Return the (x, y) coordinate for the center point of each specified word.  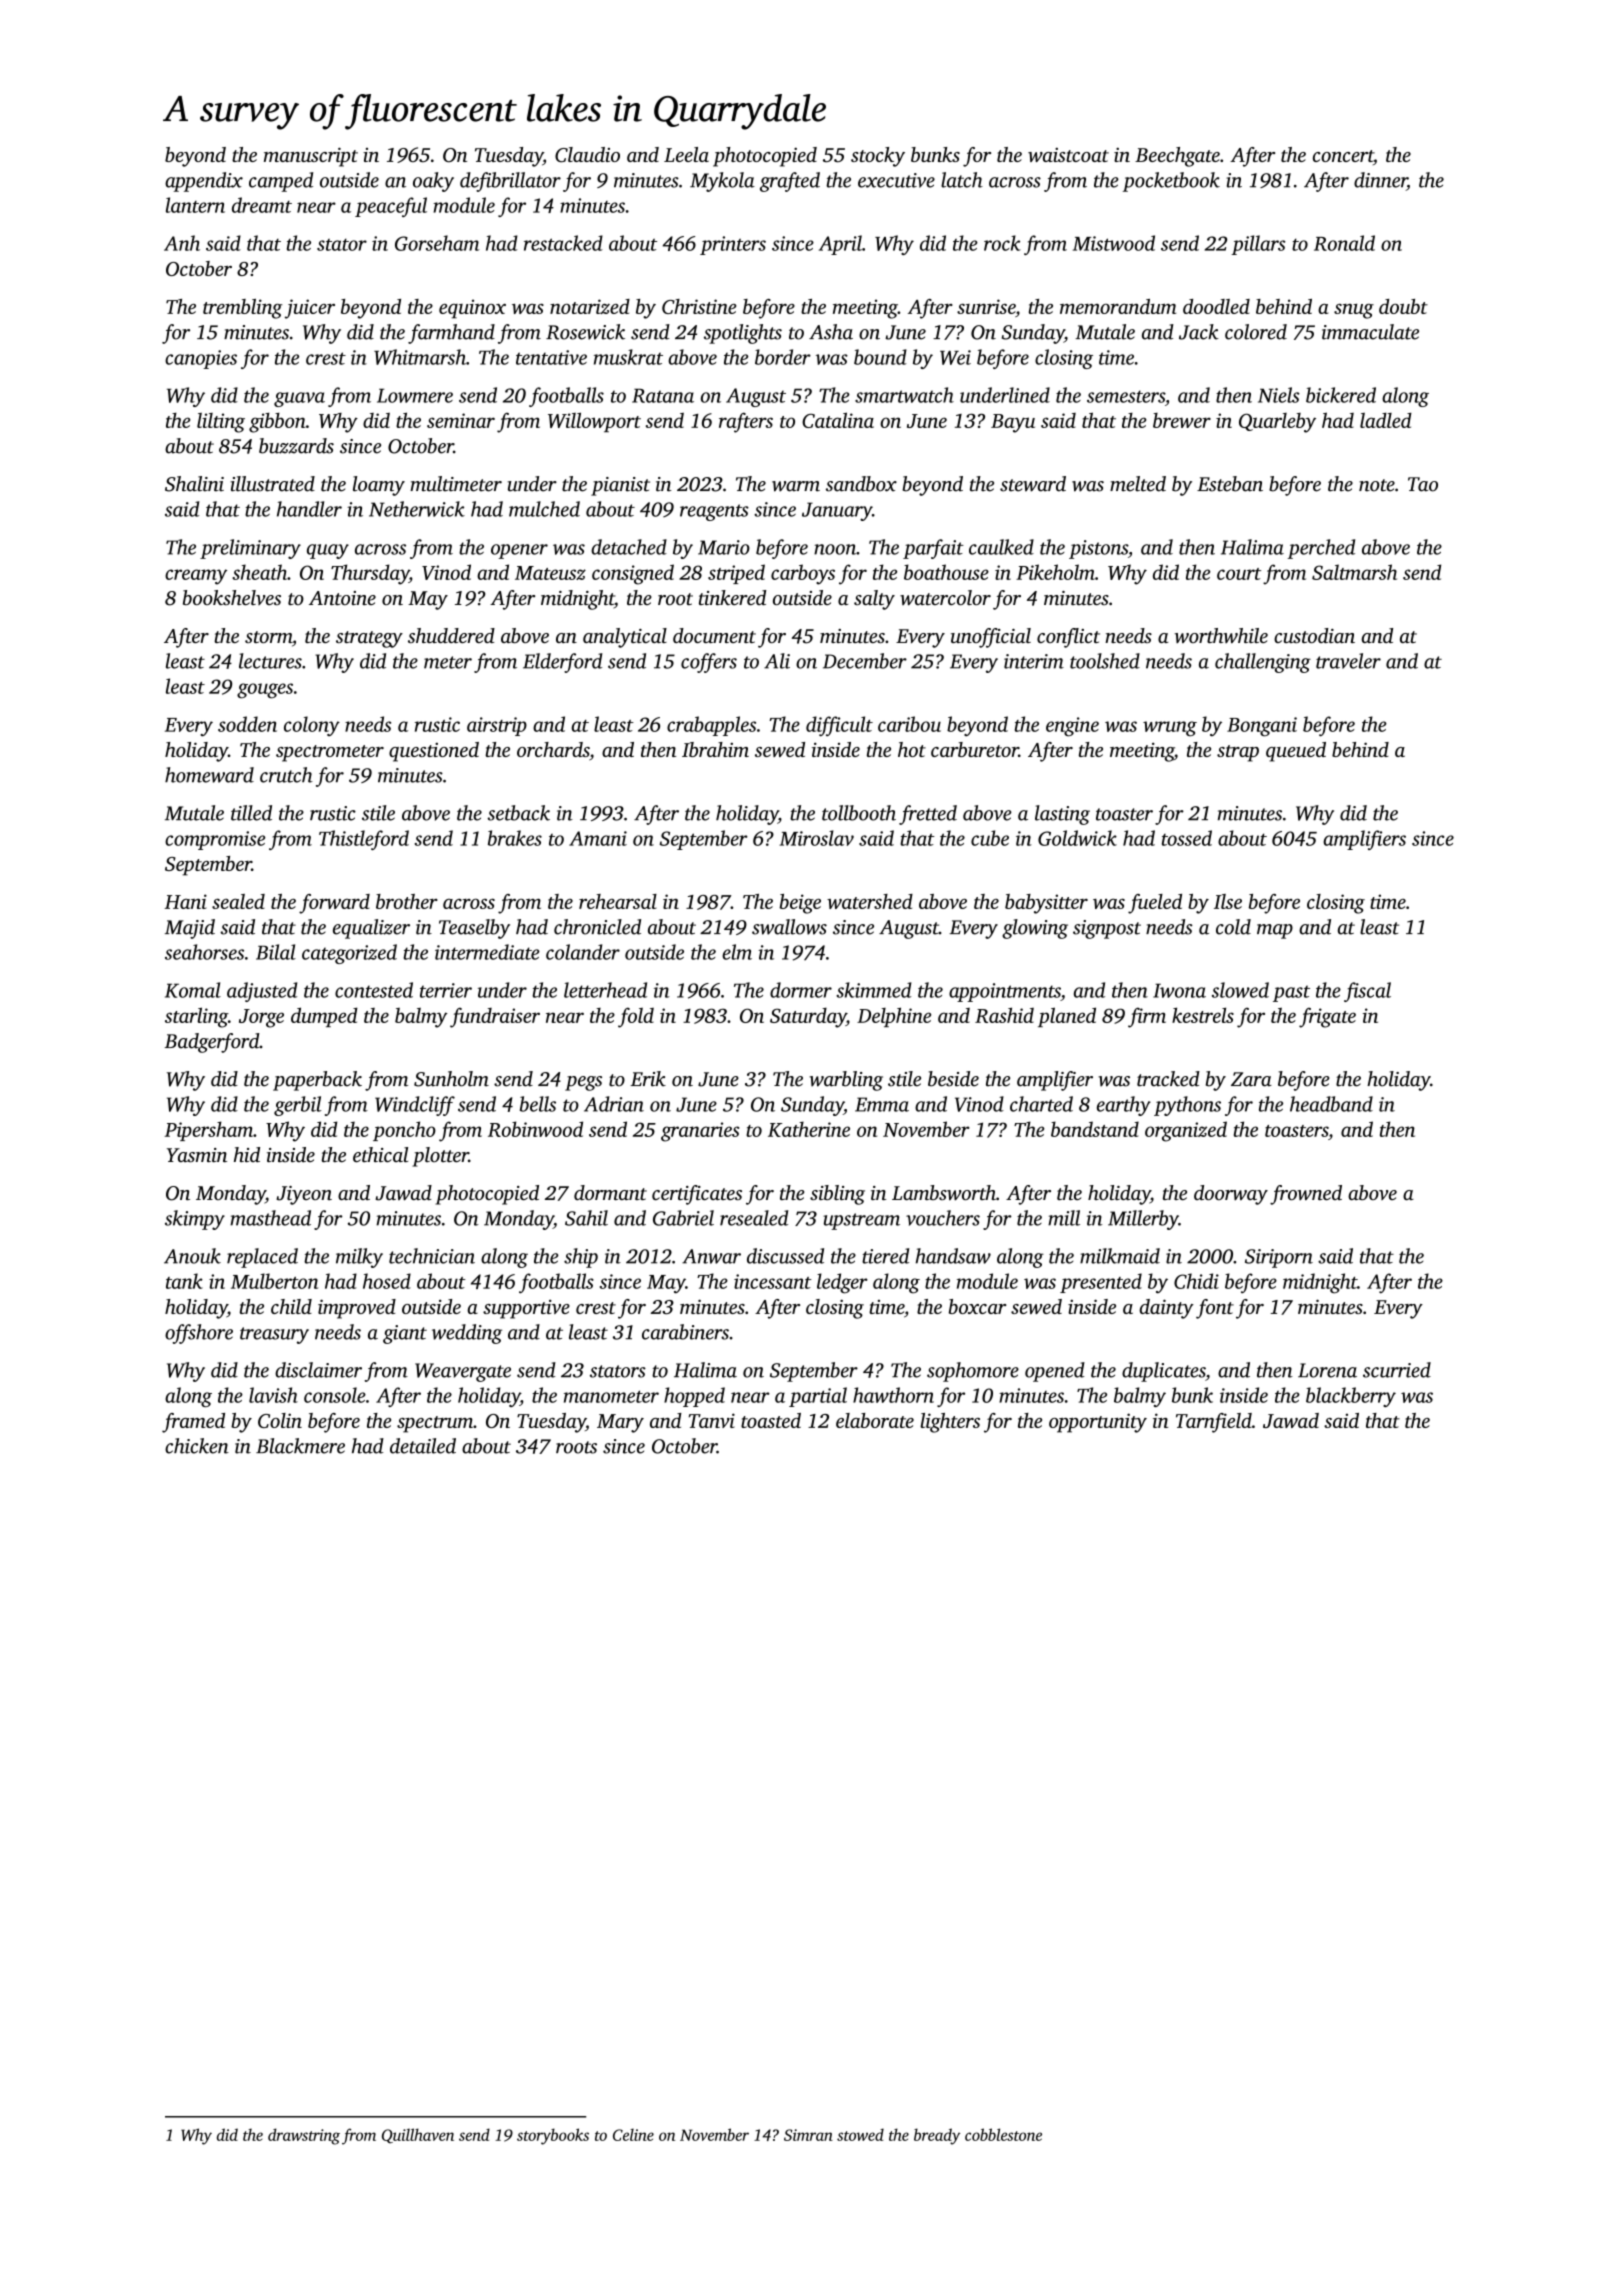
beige (800, 904)
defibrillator (510, 182)
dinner (1380, 181)
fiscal (1367, 992)
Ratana (663, 396)
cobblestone (1003, 2134)
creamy (196, 577)
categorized (349, 954)
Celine (633, 2134)
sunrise (986, 306)
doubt (1403, 306)
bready (937, 2136)
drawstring (304, 2136)
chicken (197, 1446)
